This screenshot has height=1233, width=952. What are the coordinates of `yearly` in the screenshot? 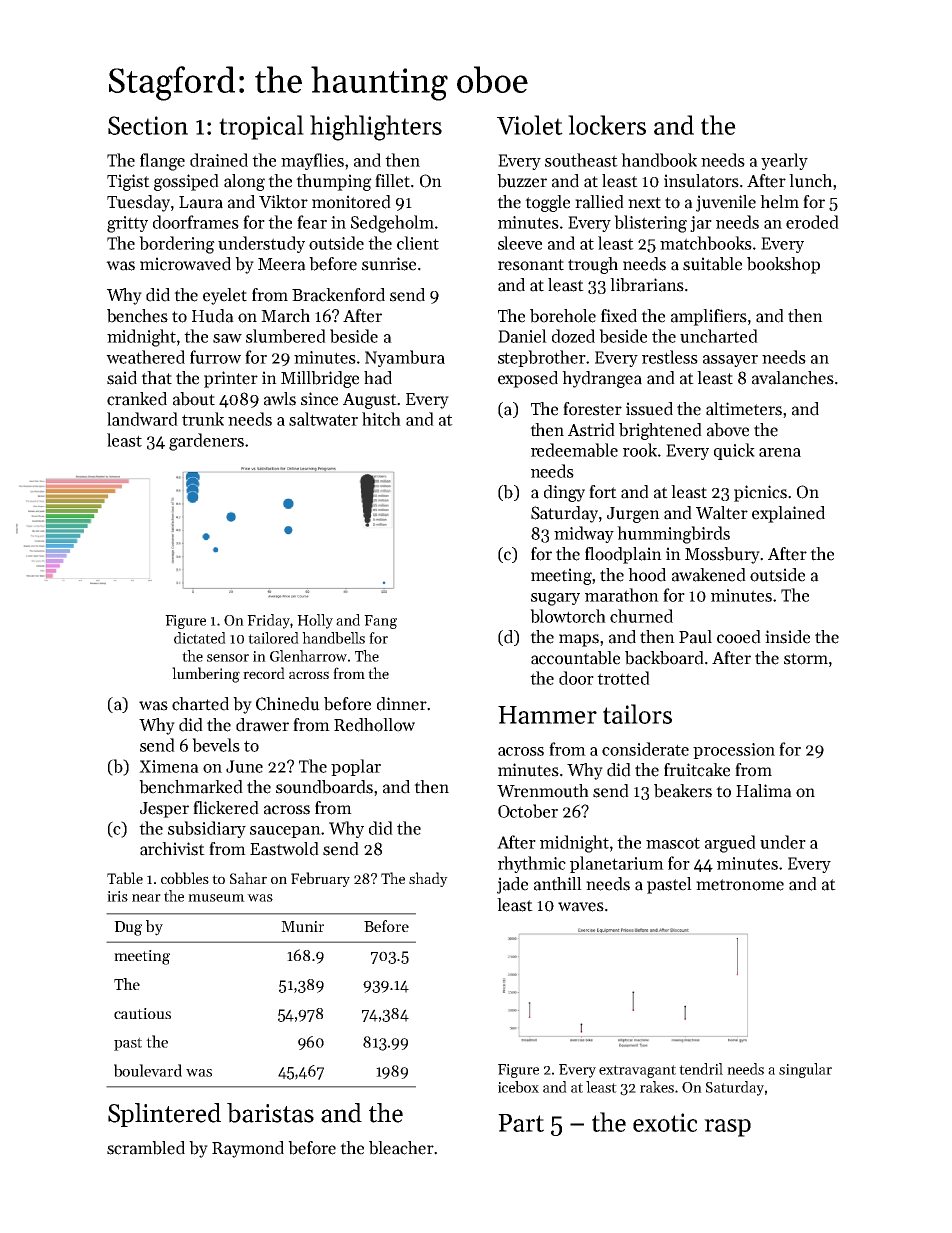 It's located at (784, 161).
